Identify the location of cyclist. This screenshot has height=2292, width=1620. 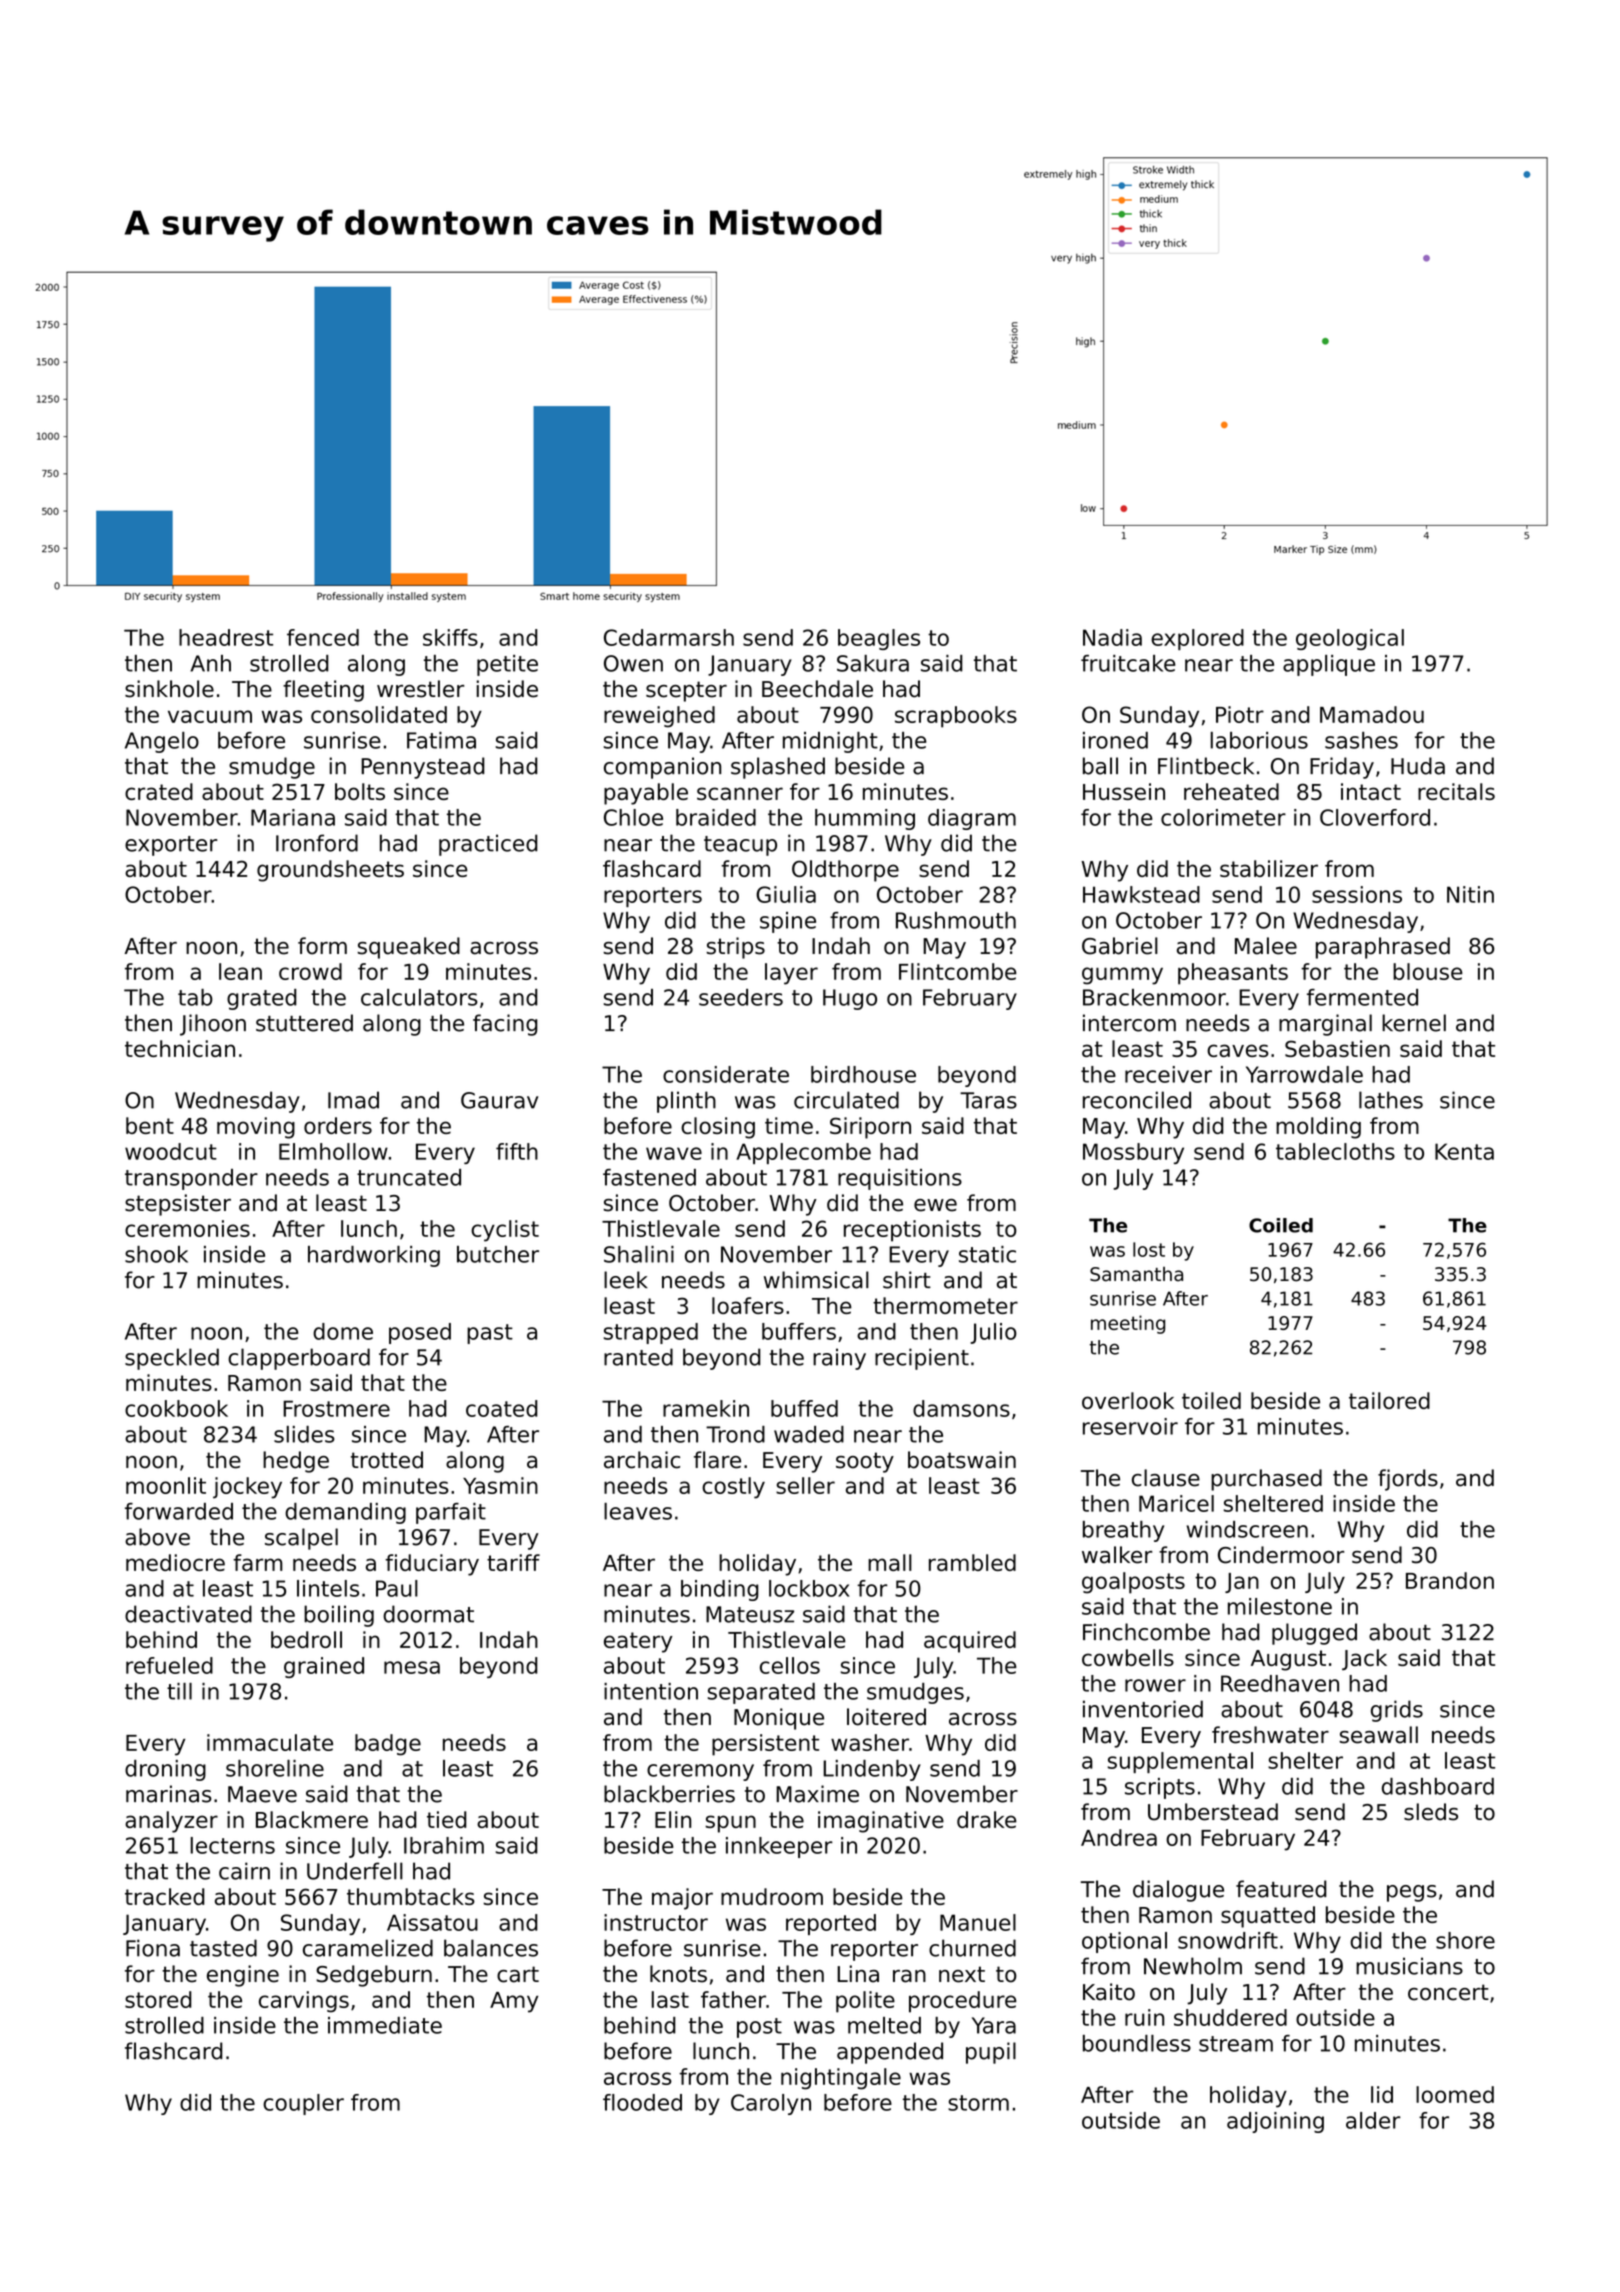
(505, 1231).
